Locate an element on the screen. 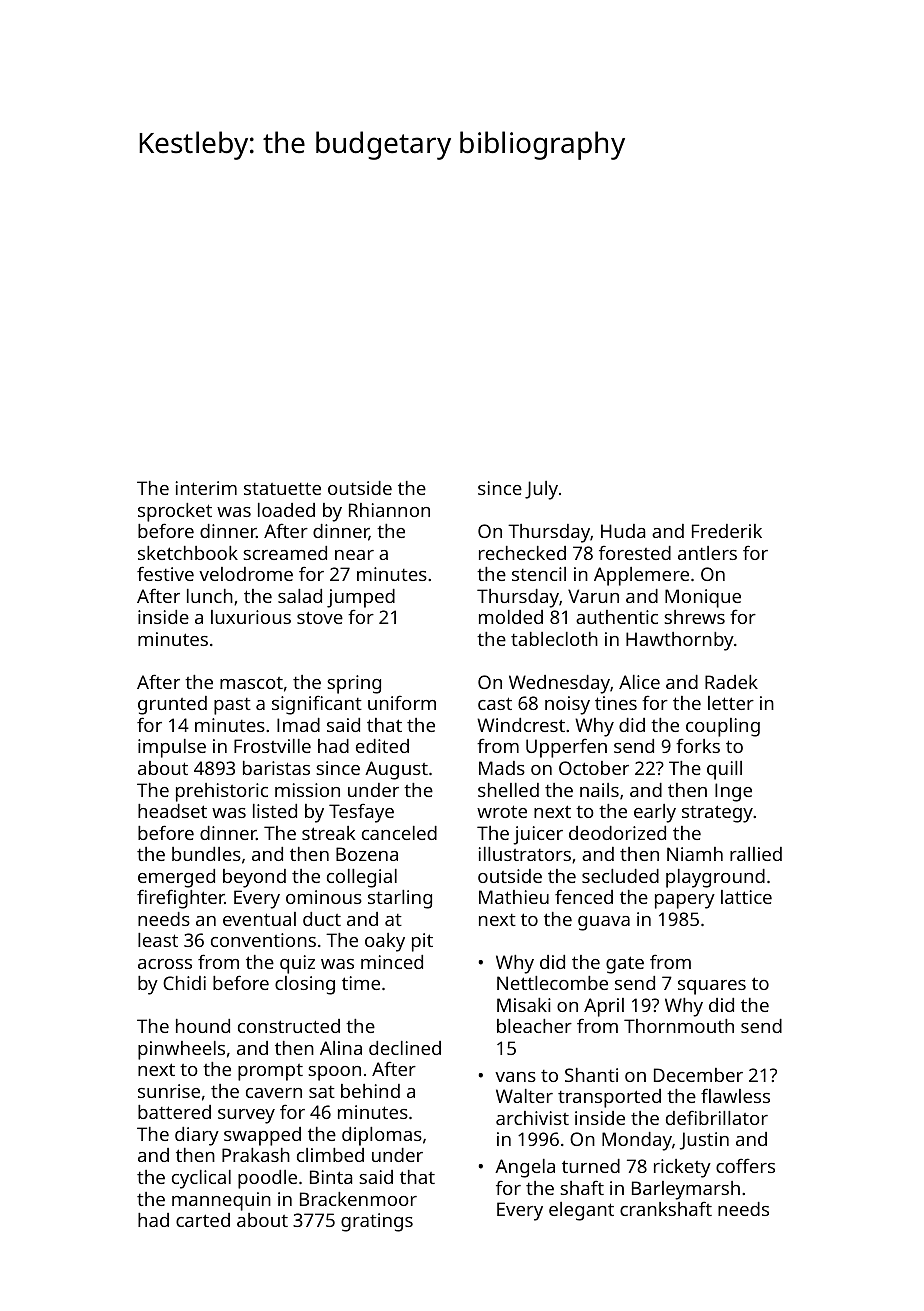 This screenshot has height=1311, width=924. Upperfen is located at coordinates (566, 748).
